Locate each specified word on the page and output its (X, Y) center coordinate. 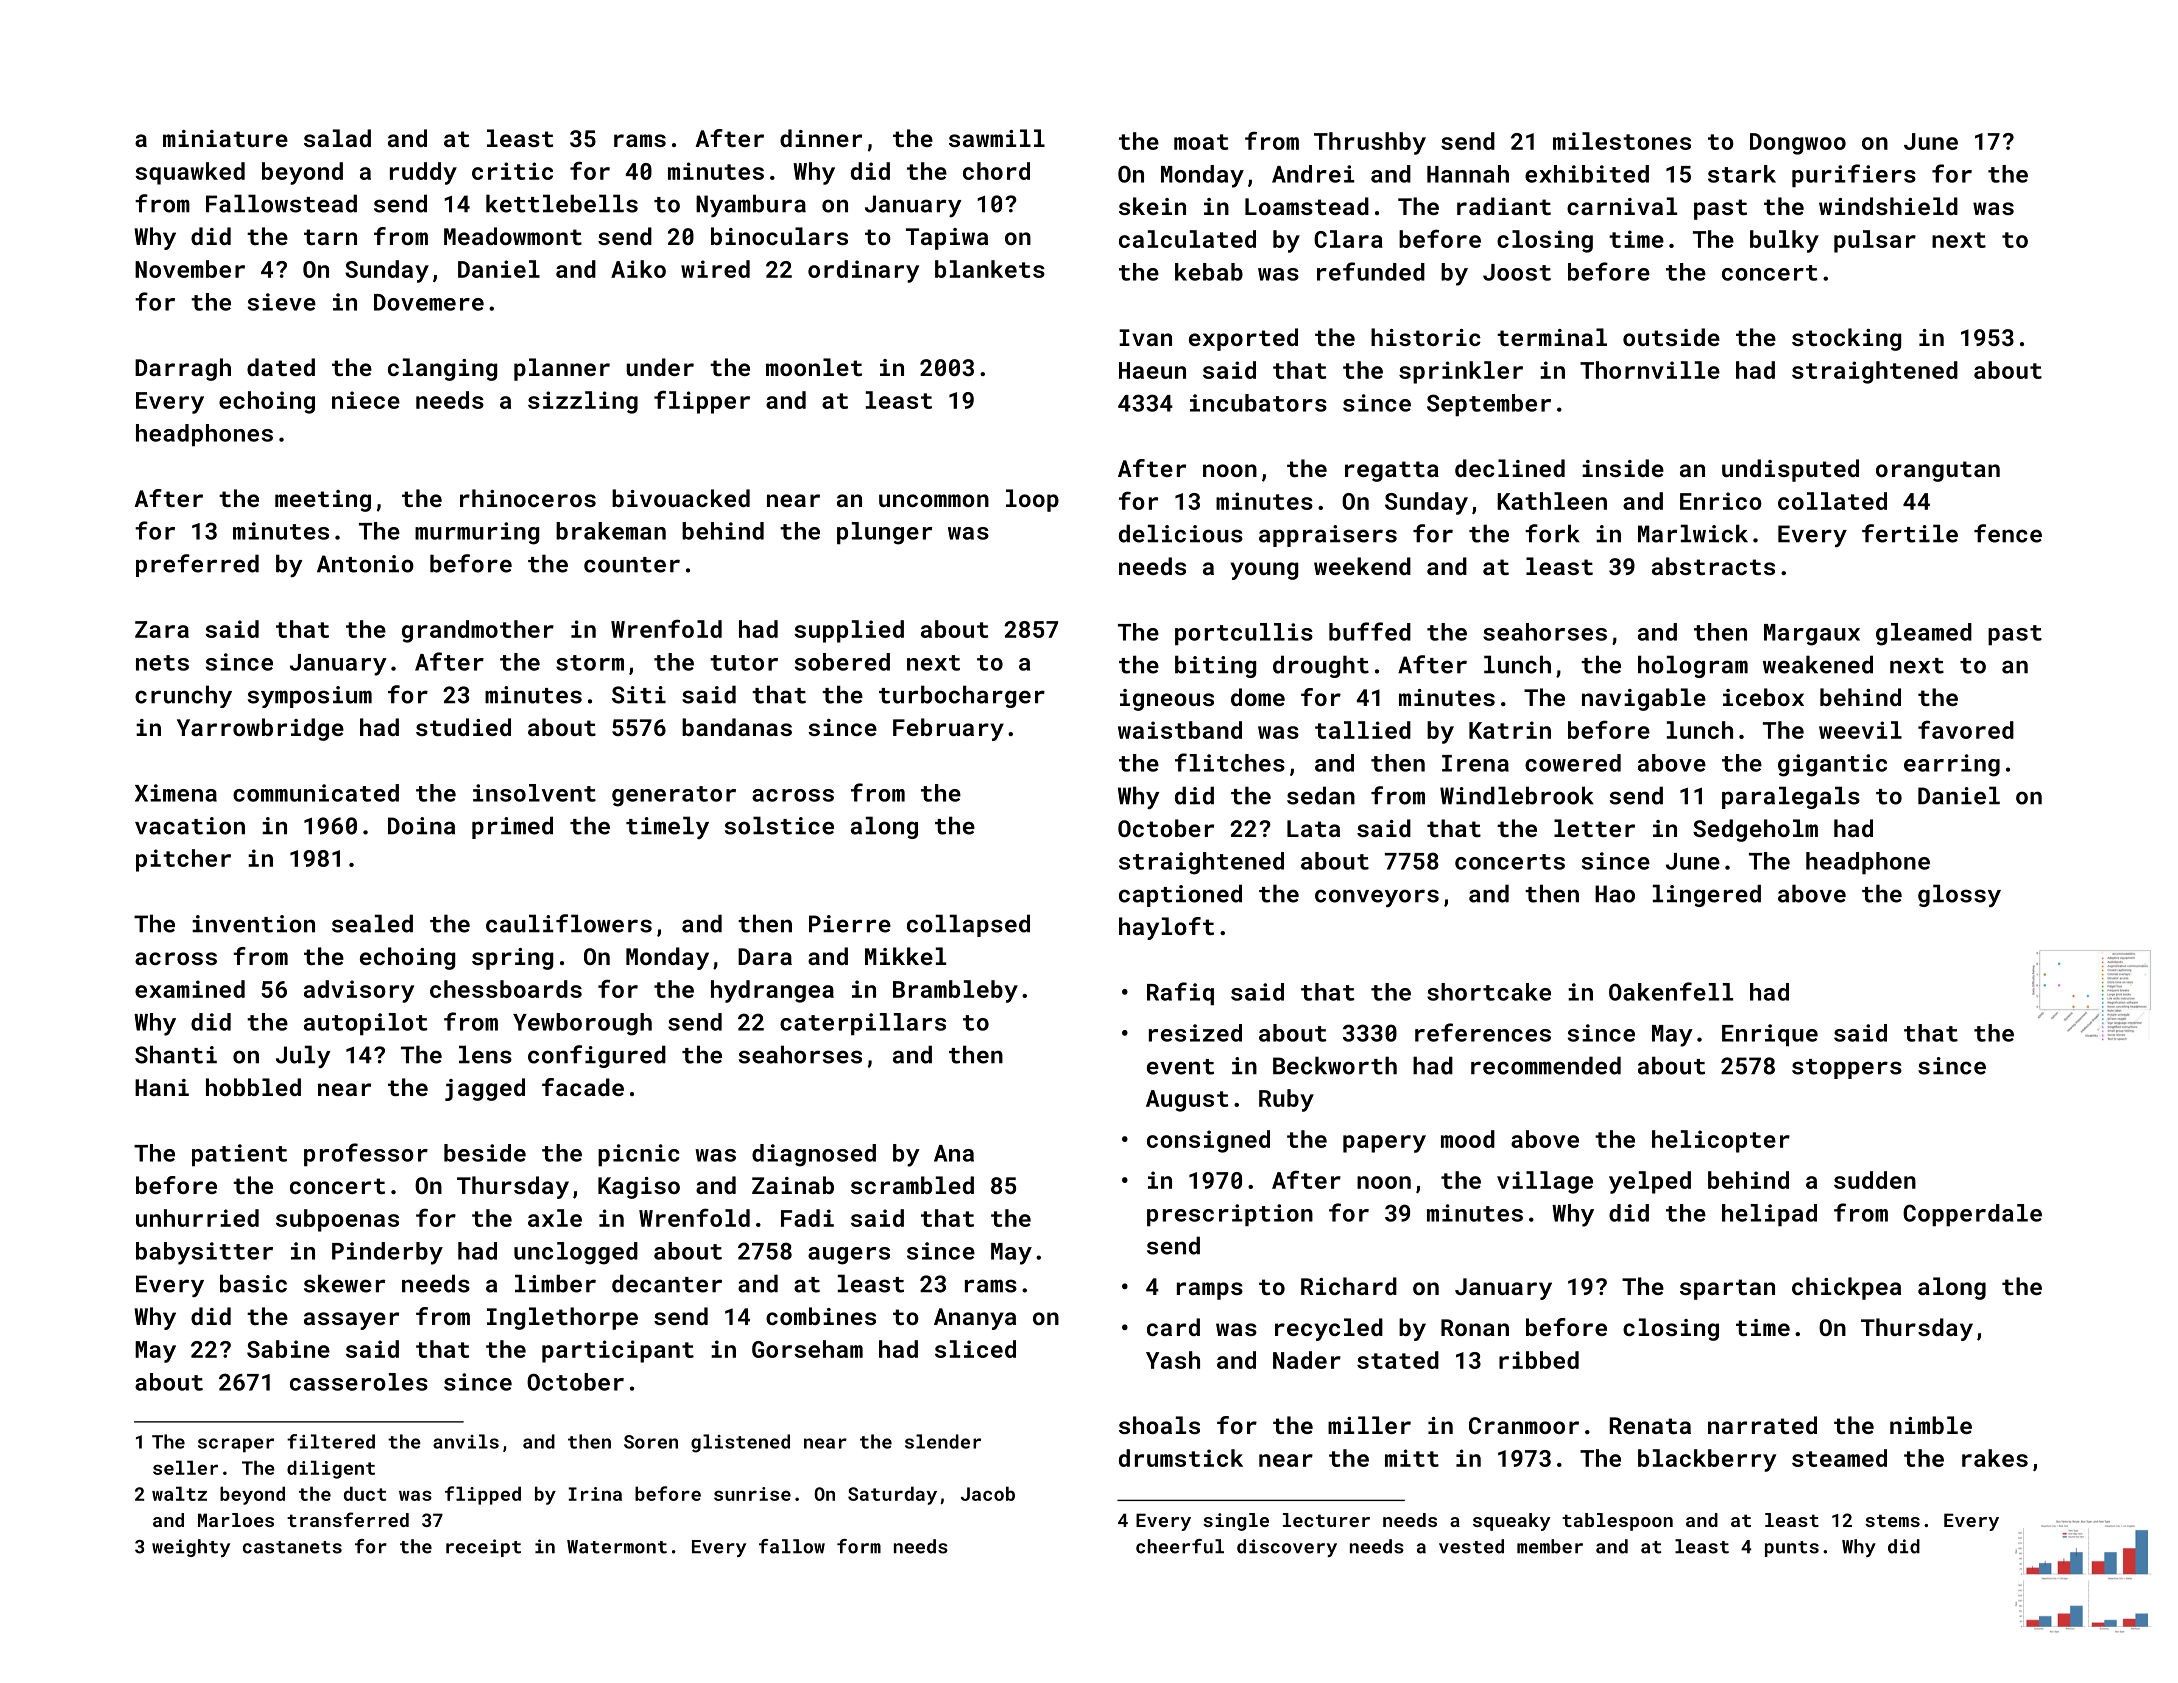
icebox (1763, 697)
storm (590, 663)
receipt (483, 1548)
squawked (190, 173)
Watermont (617, 1547)
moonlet (814, 367)
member (1550, 1546)
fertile (1910, 533)
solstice (779, 825)
